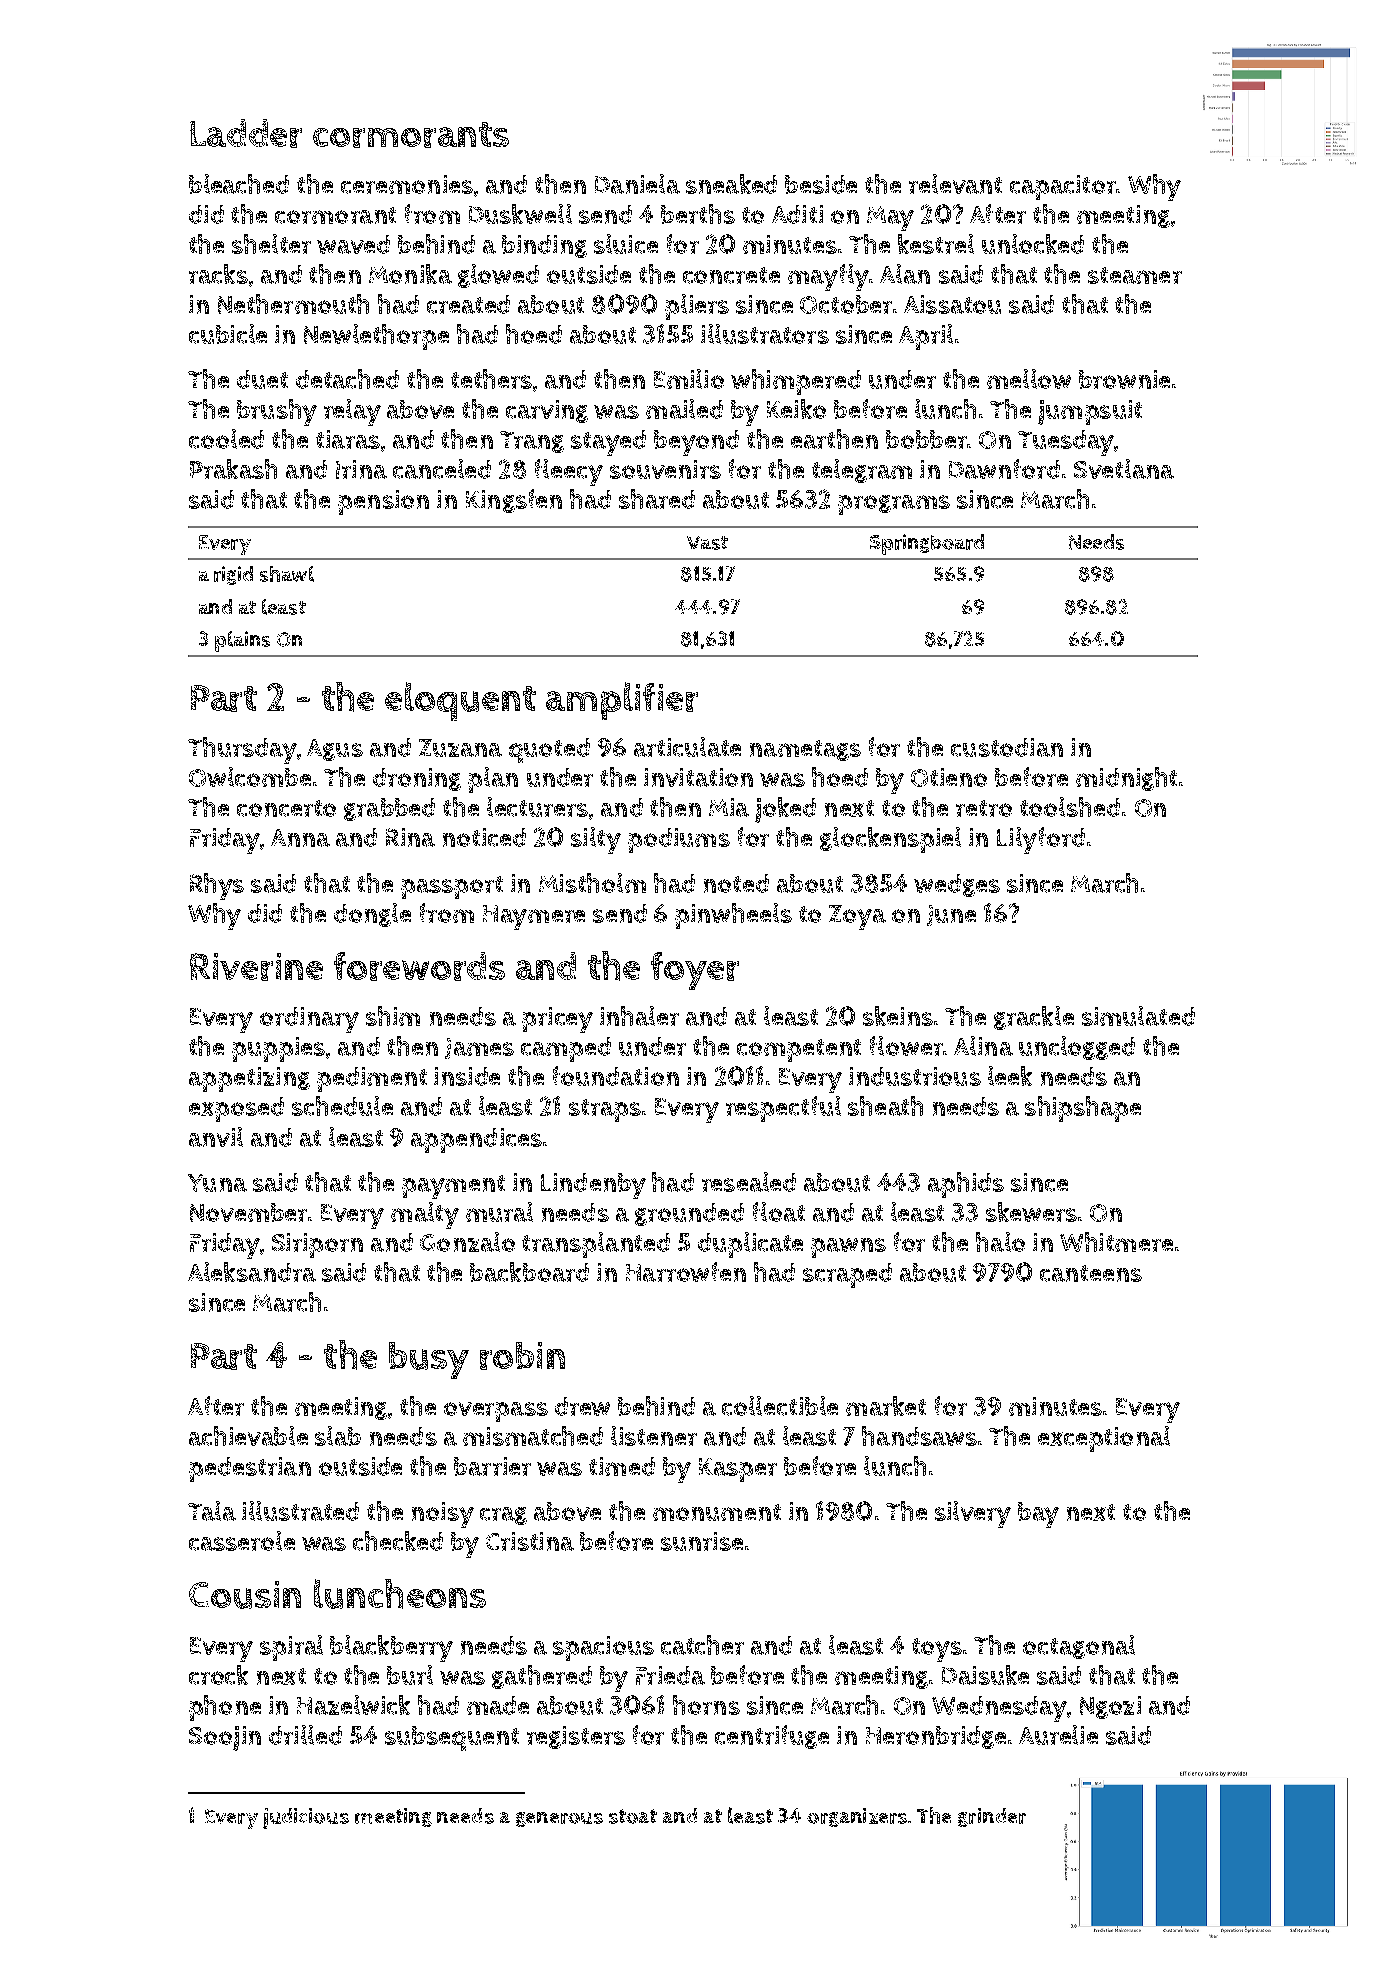 The image size is (1386, 1969). I want to click on Anna, so click(300, 838).
